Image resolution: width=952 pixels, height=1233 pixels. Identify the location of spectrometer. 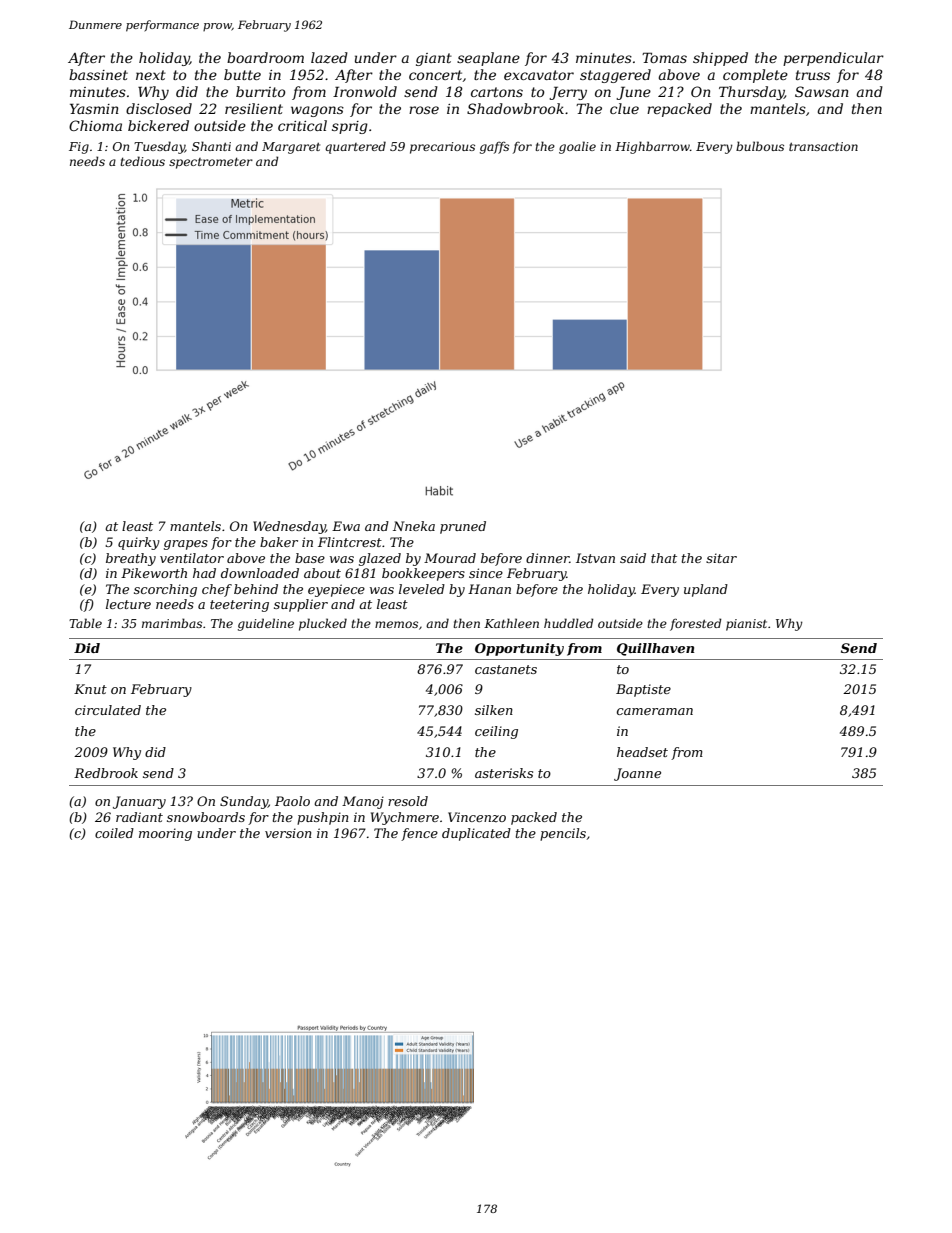
(211, 163).
